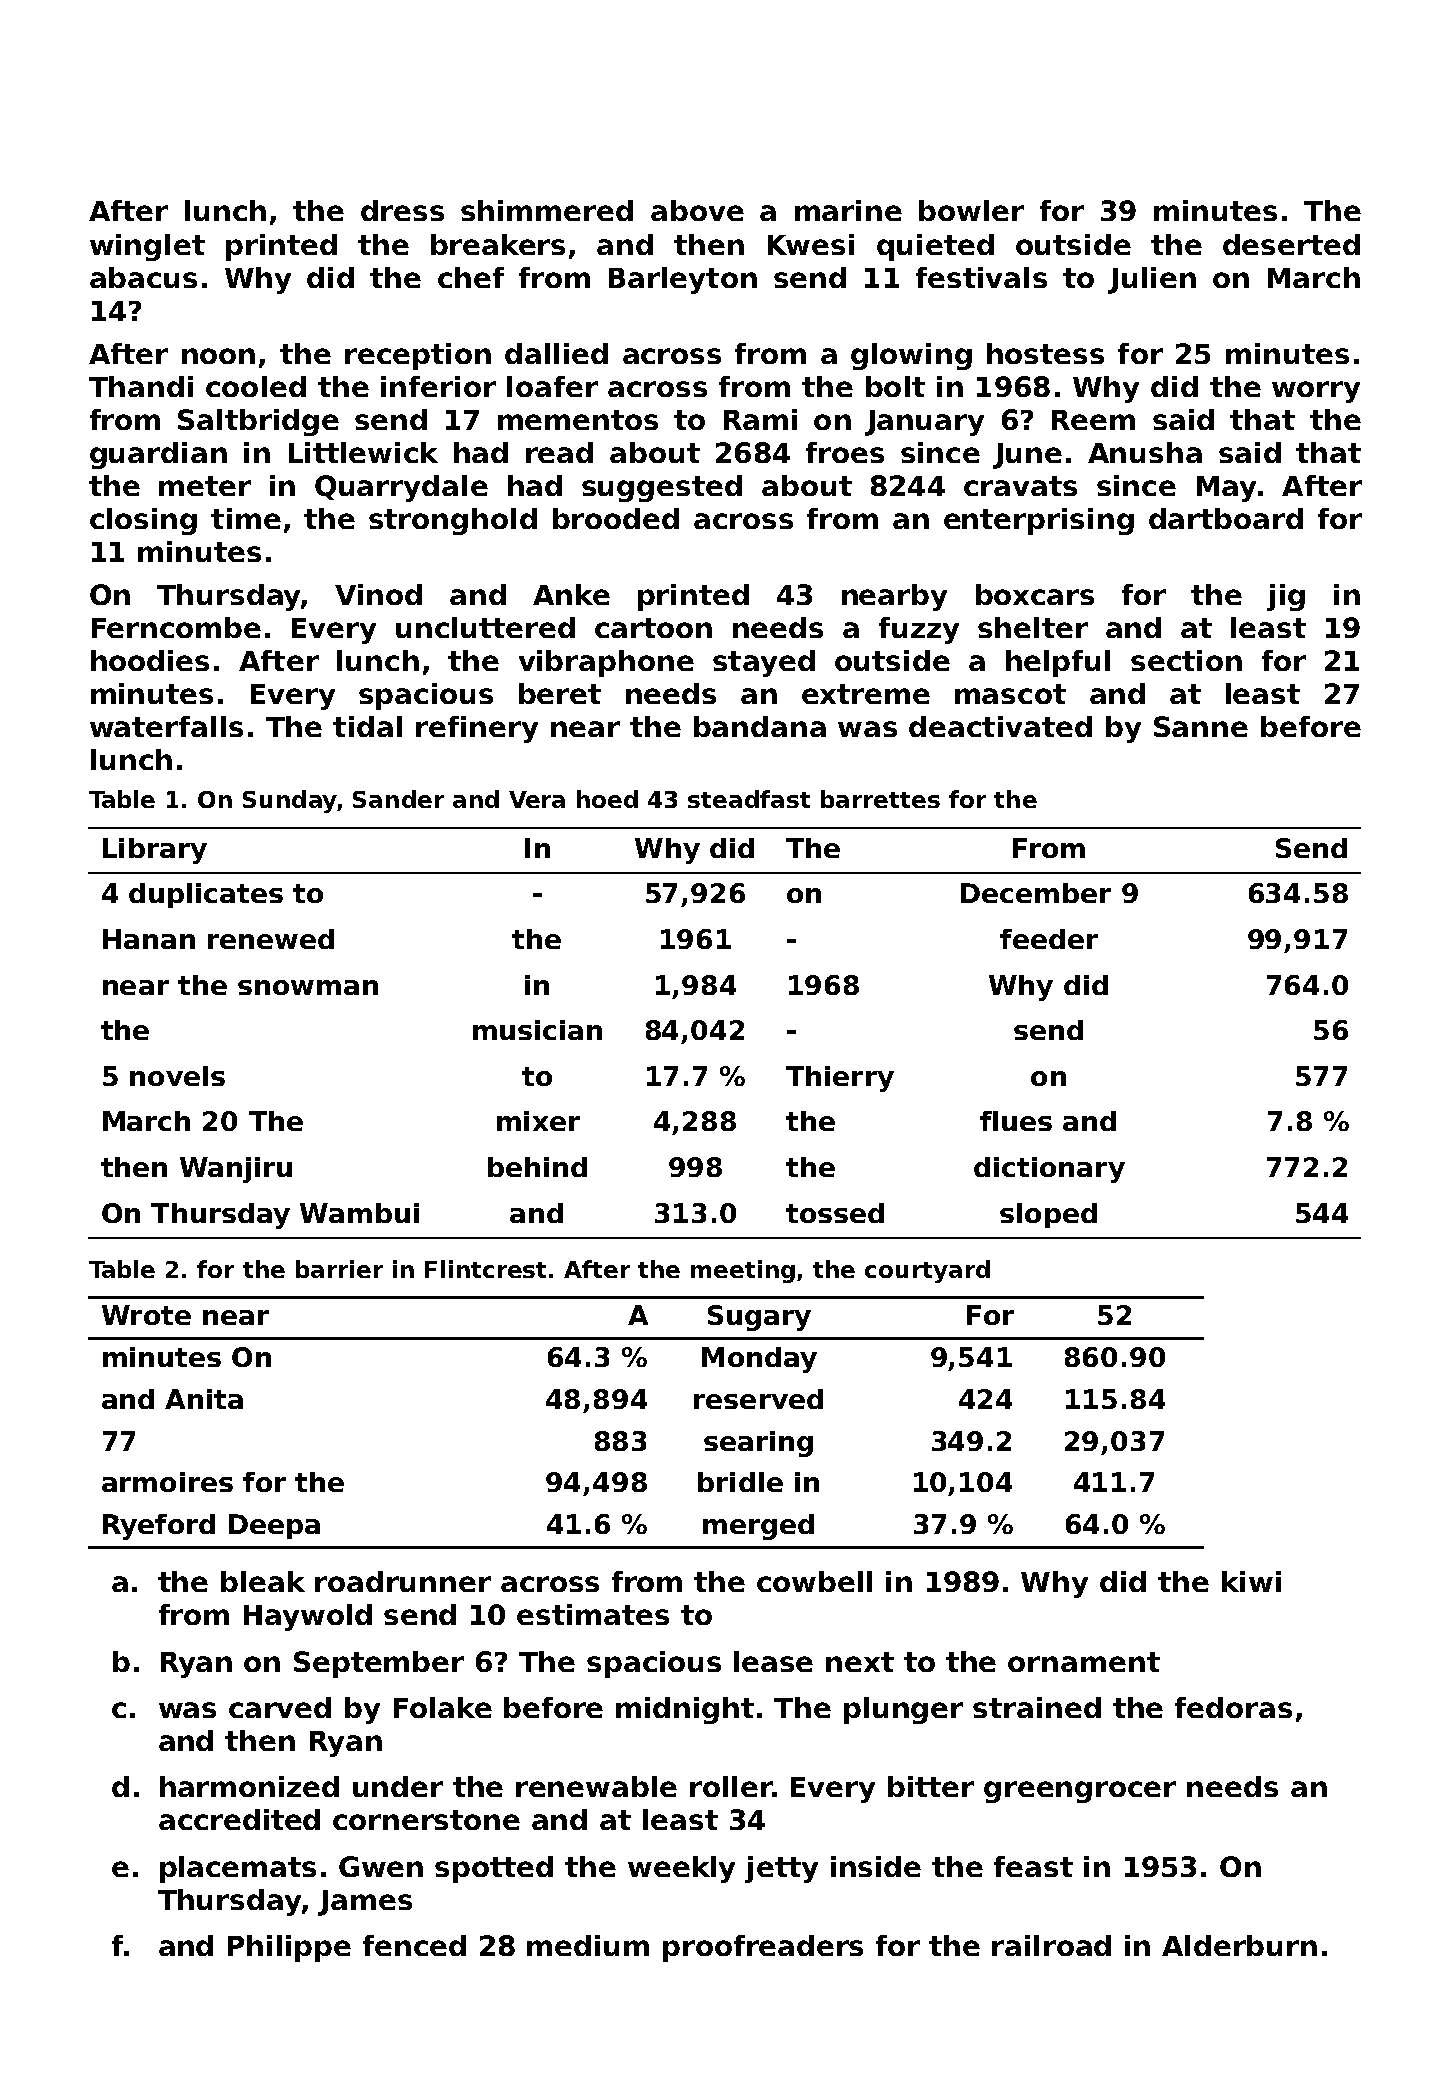 The height and width of the screenshot is (2100, 1450). What do you see at coordinates (1291, 244) in the screenshot?
I see `deserted` at bounding box center [1291, 244].
